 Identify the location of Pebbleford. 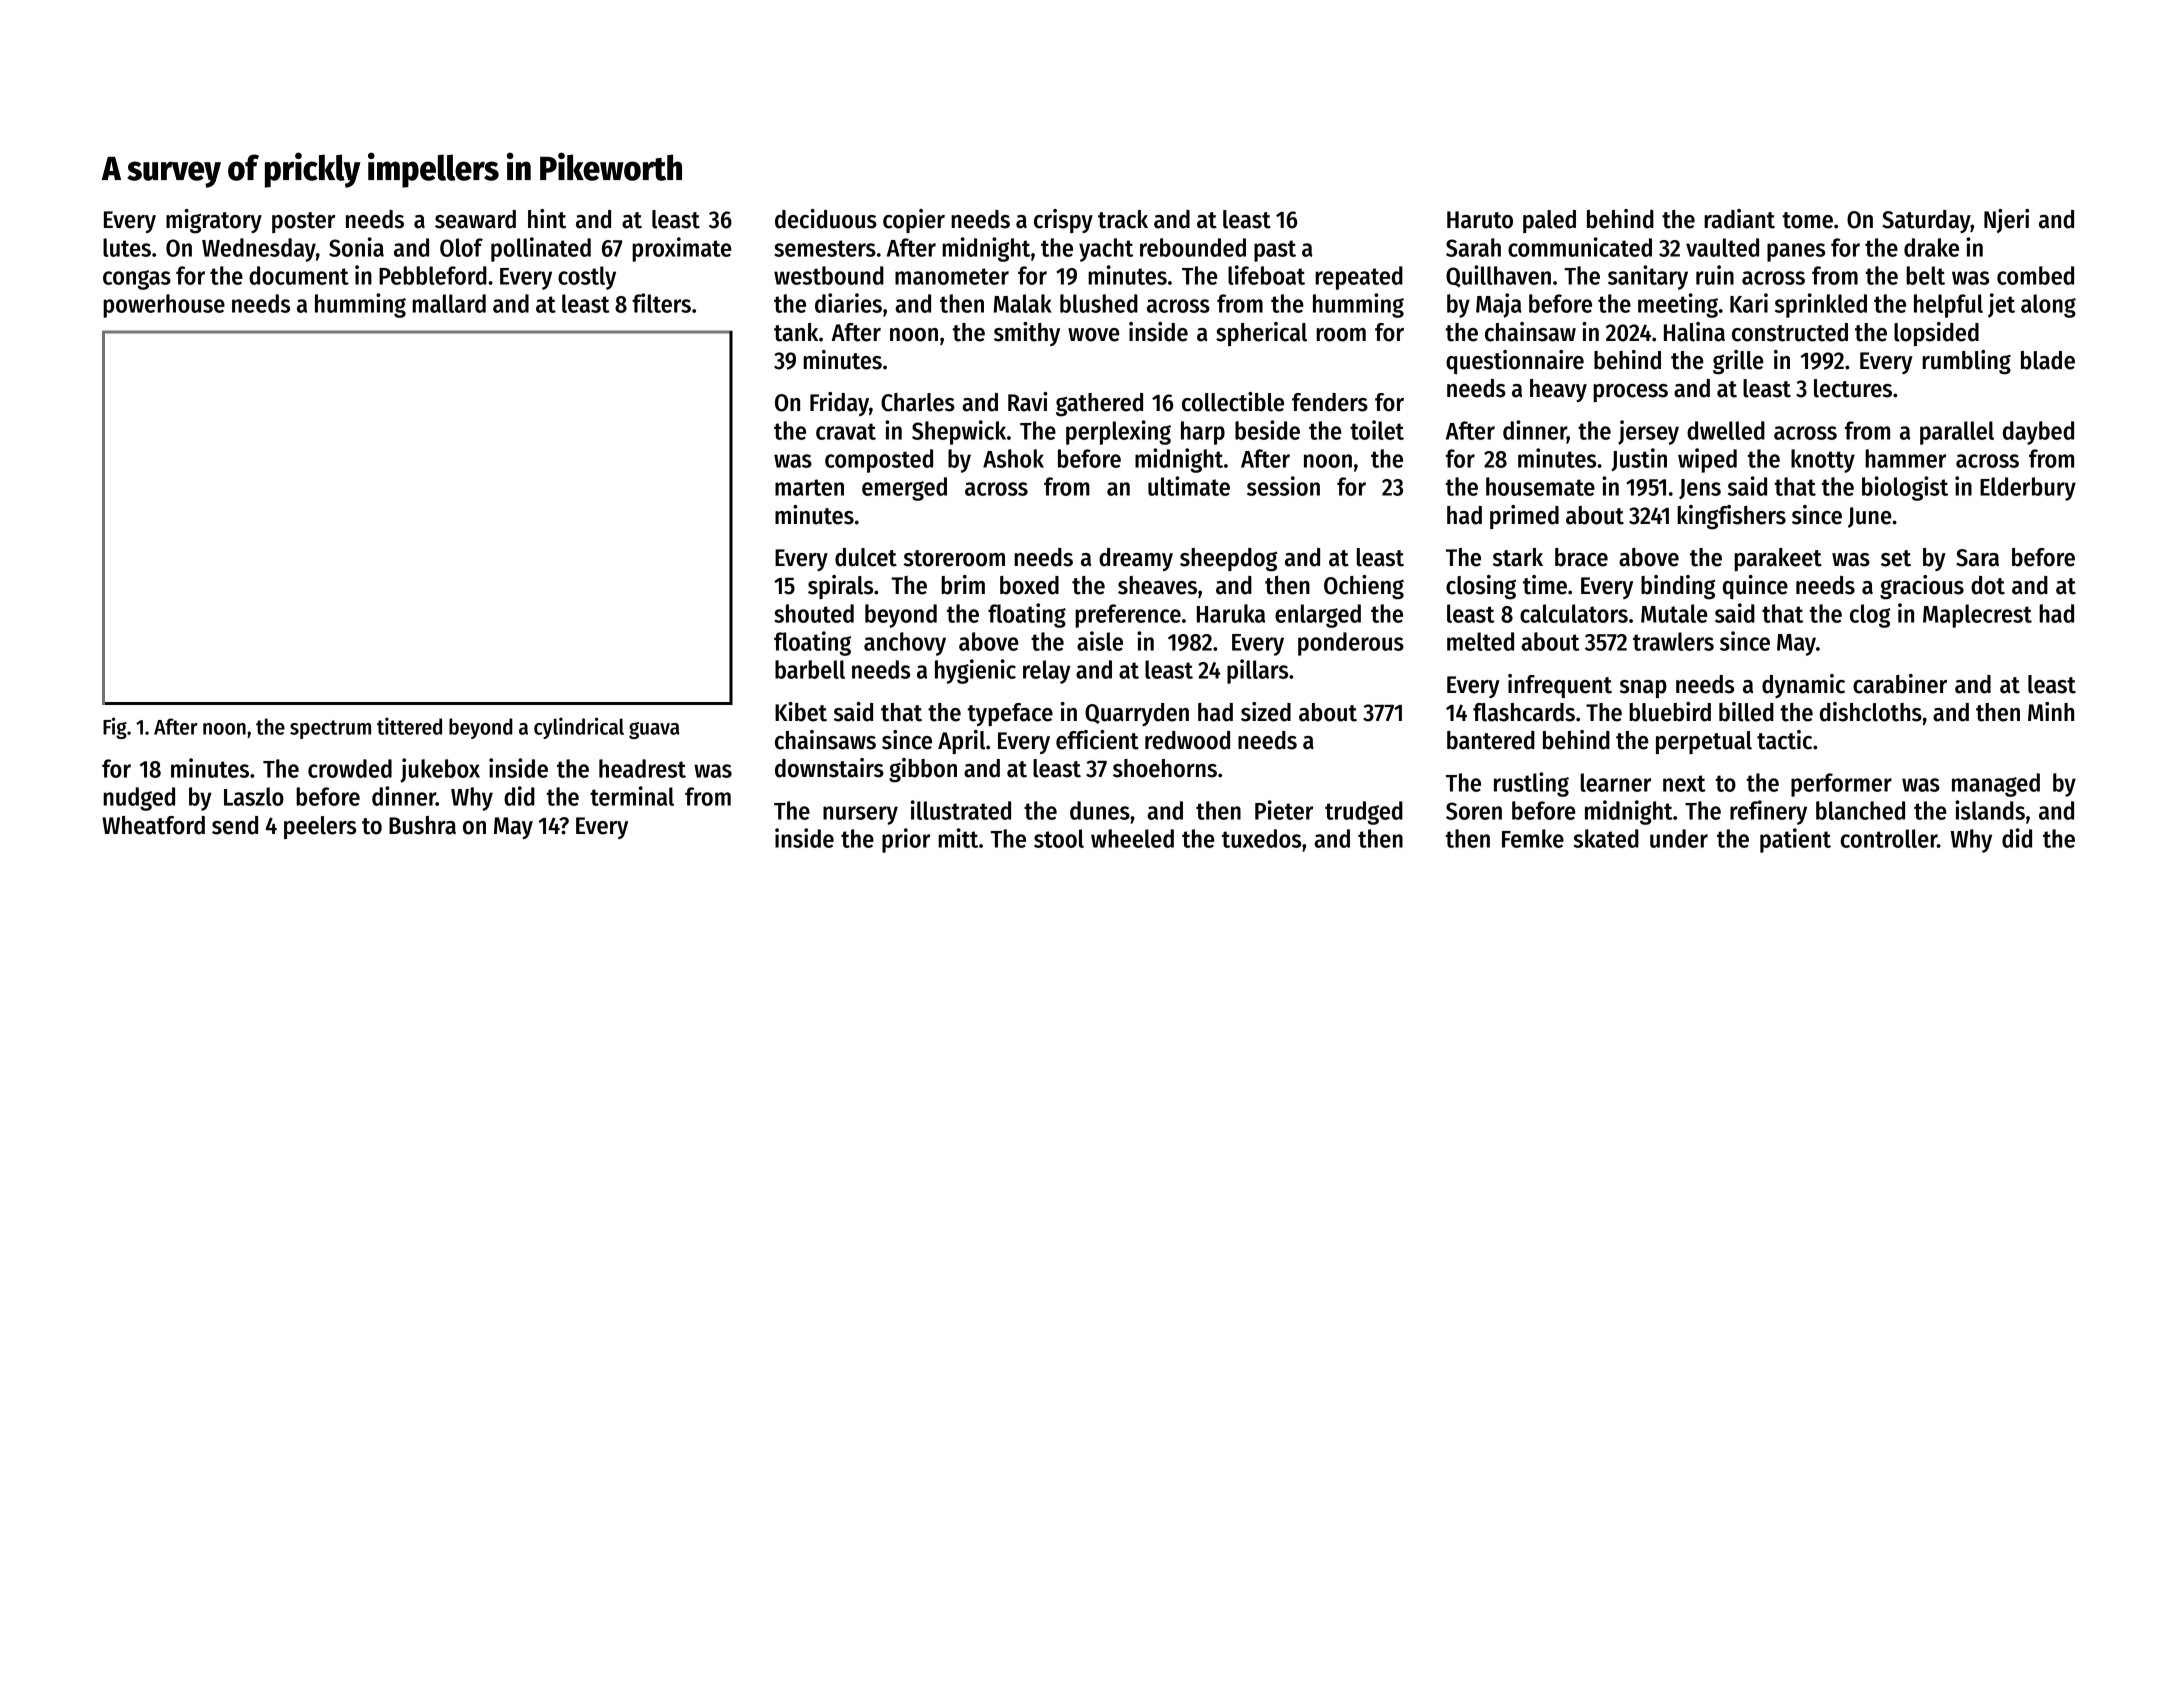
(433, 275).
